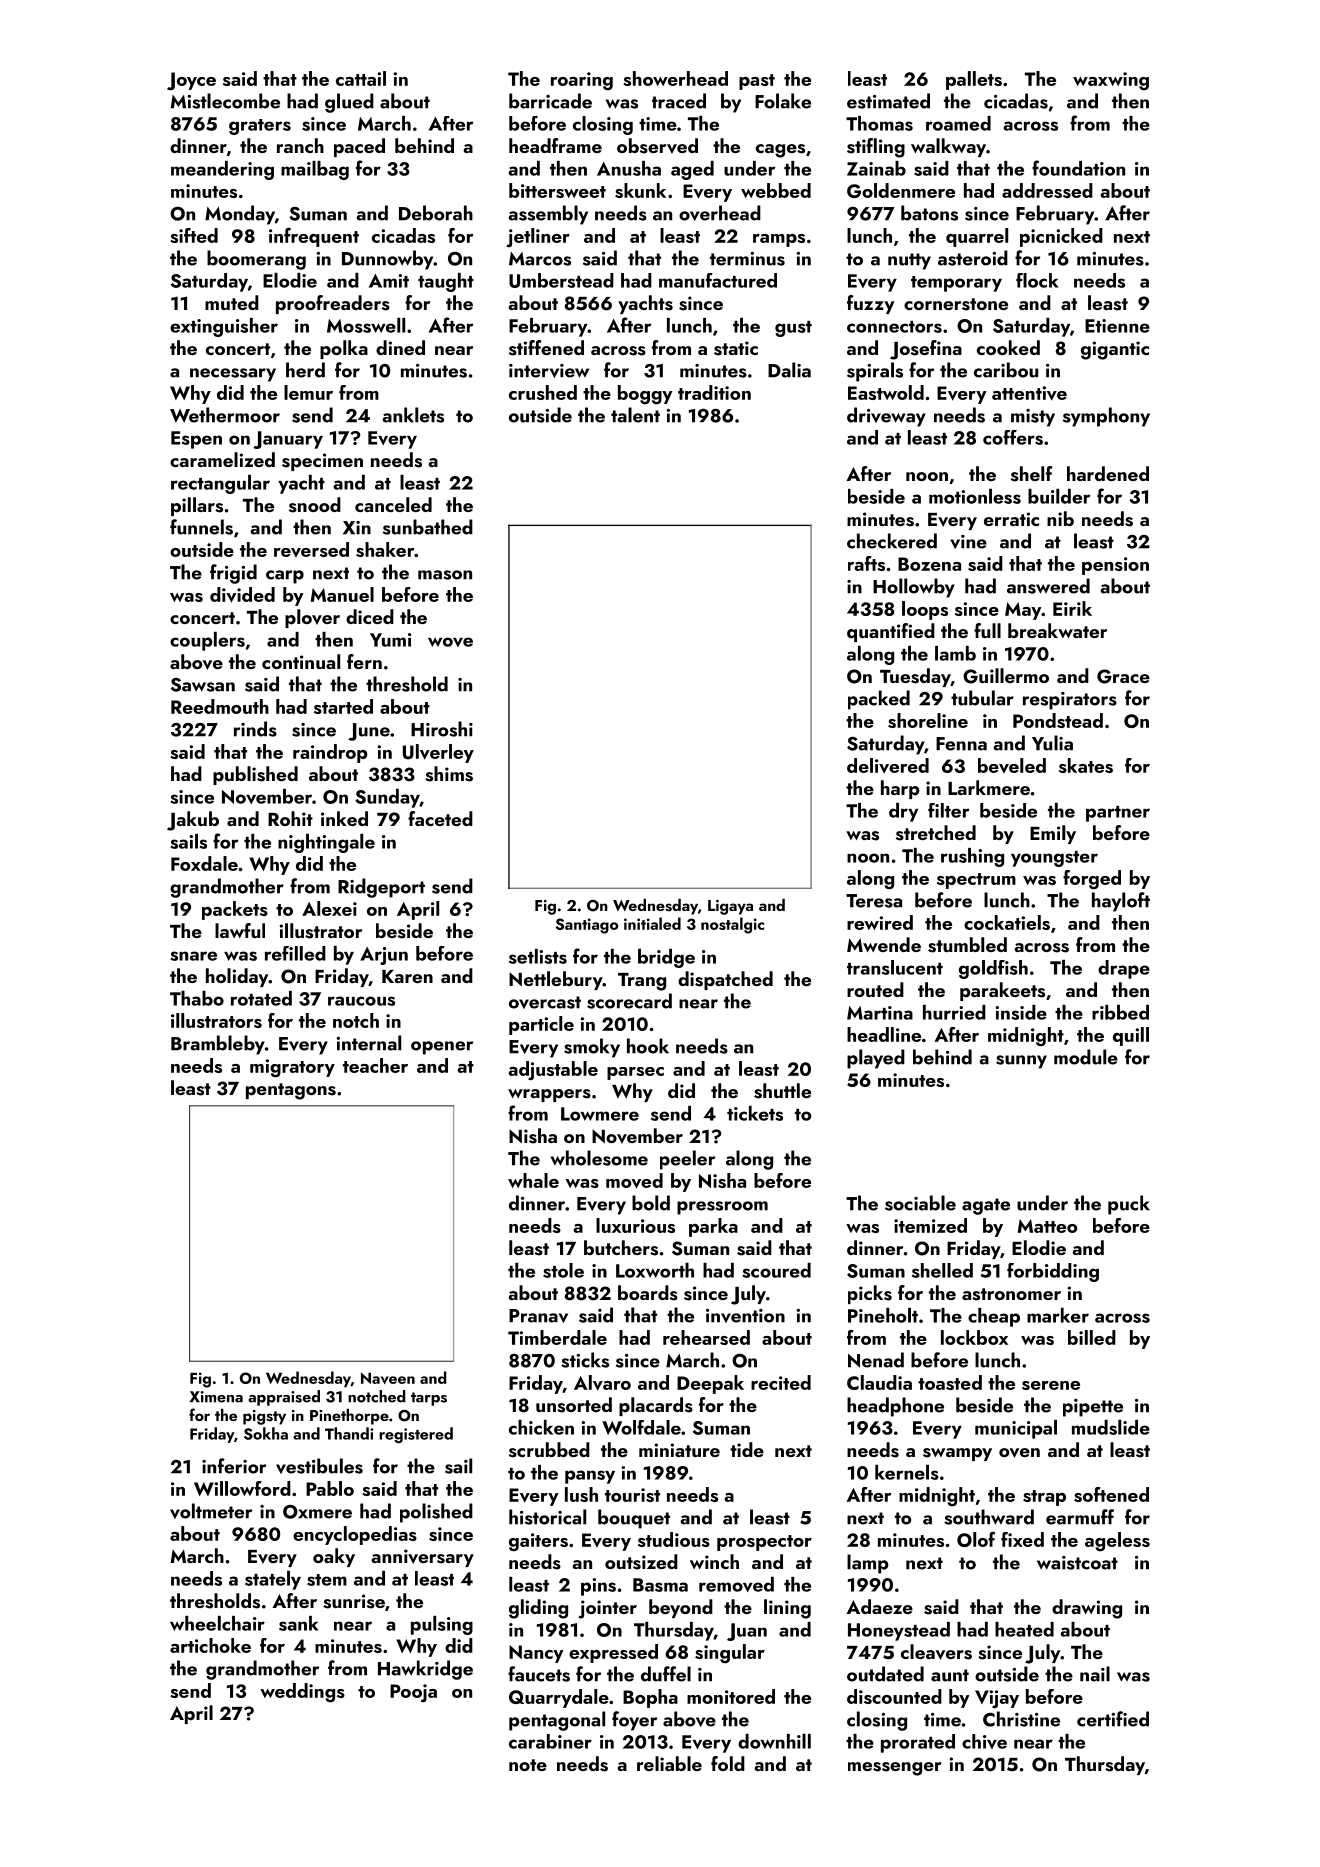 Image resolution: width=1320 pixels, height=1867 pixels. I want to click on foundation, so click(1078, 168).
